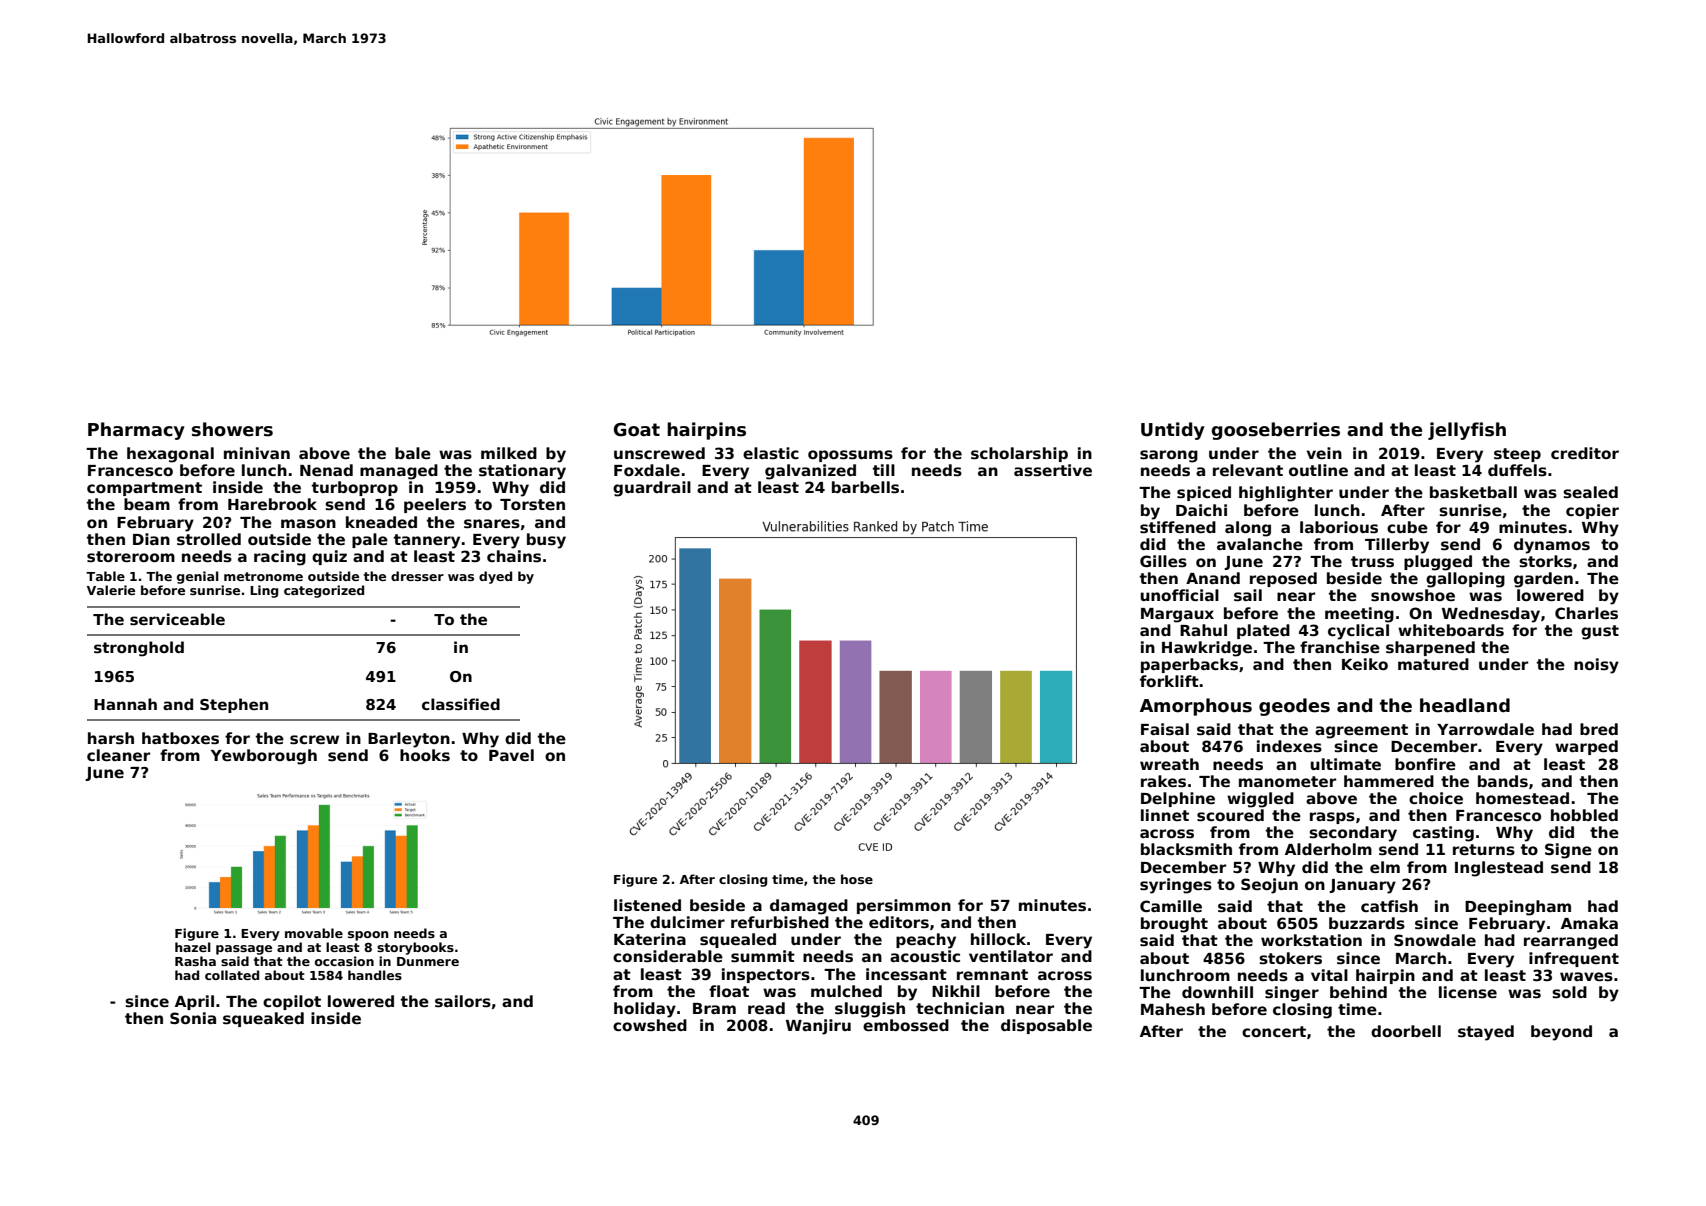 The height and width of the document is (1206, 1706). Describe the element at coordinates (144, 489) in the document. I see `compartment` at that location.
